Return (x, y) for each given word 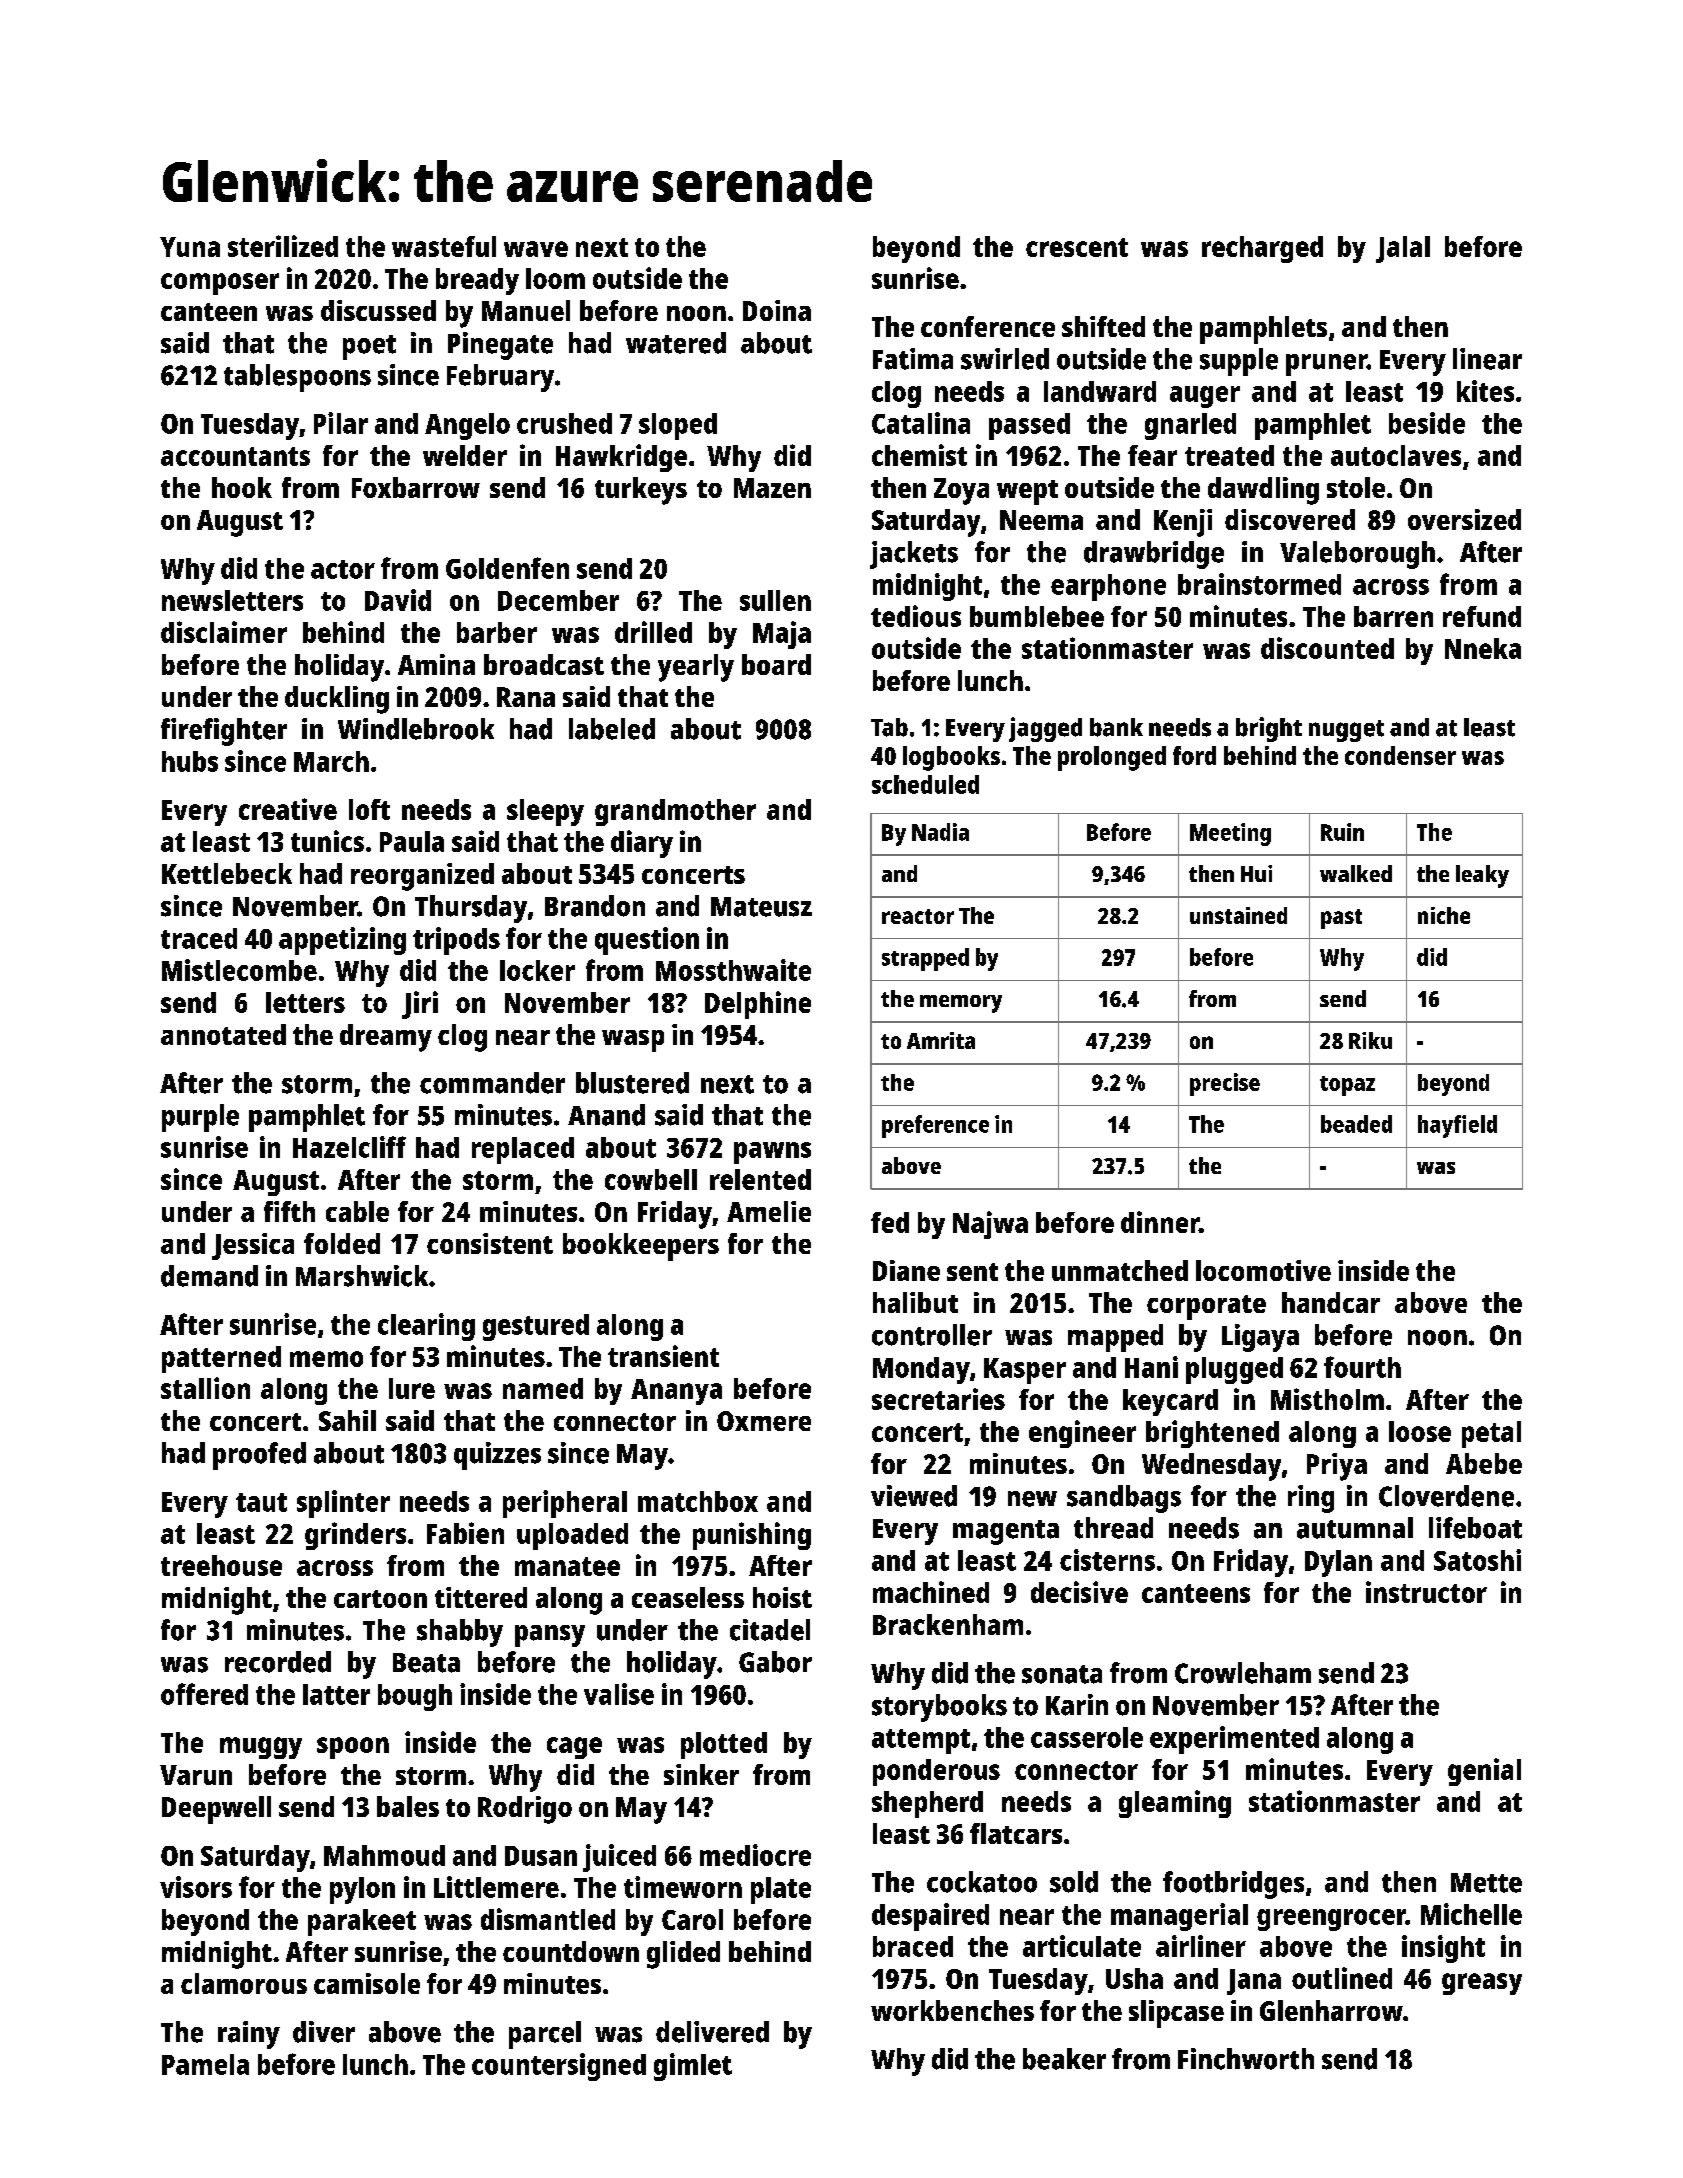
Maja (782, 635)
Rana (526, 697)
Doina (777, 310)
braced (913, 1946)
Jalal (1403, 249)
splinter (343, 1504)
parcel (545, 2035)
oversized (1464, 519)
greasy (1482, 1984)
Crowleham (1243, 1673)
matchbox (698, 1501)
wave (536, 249)
